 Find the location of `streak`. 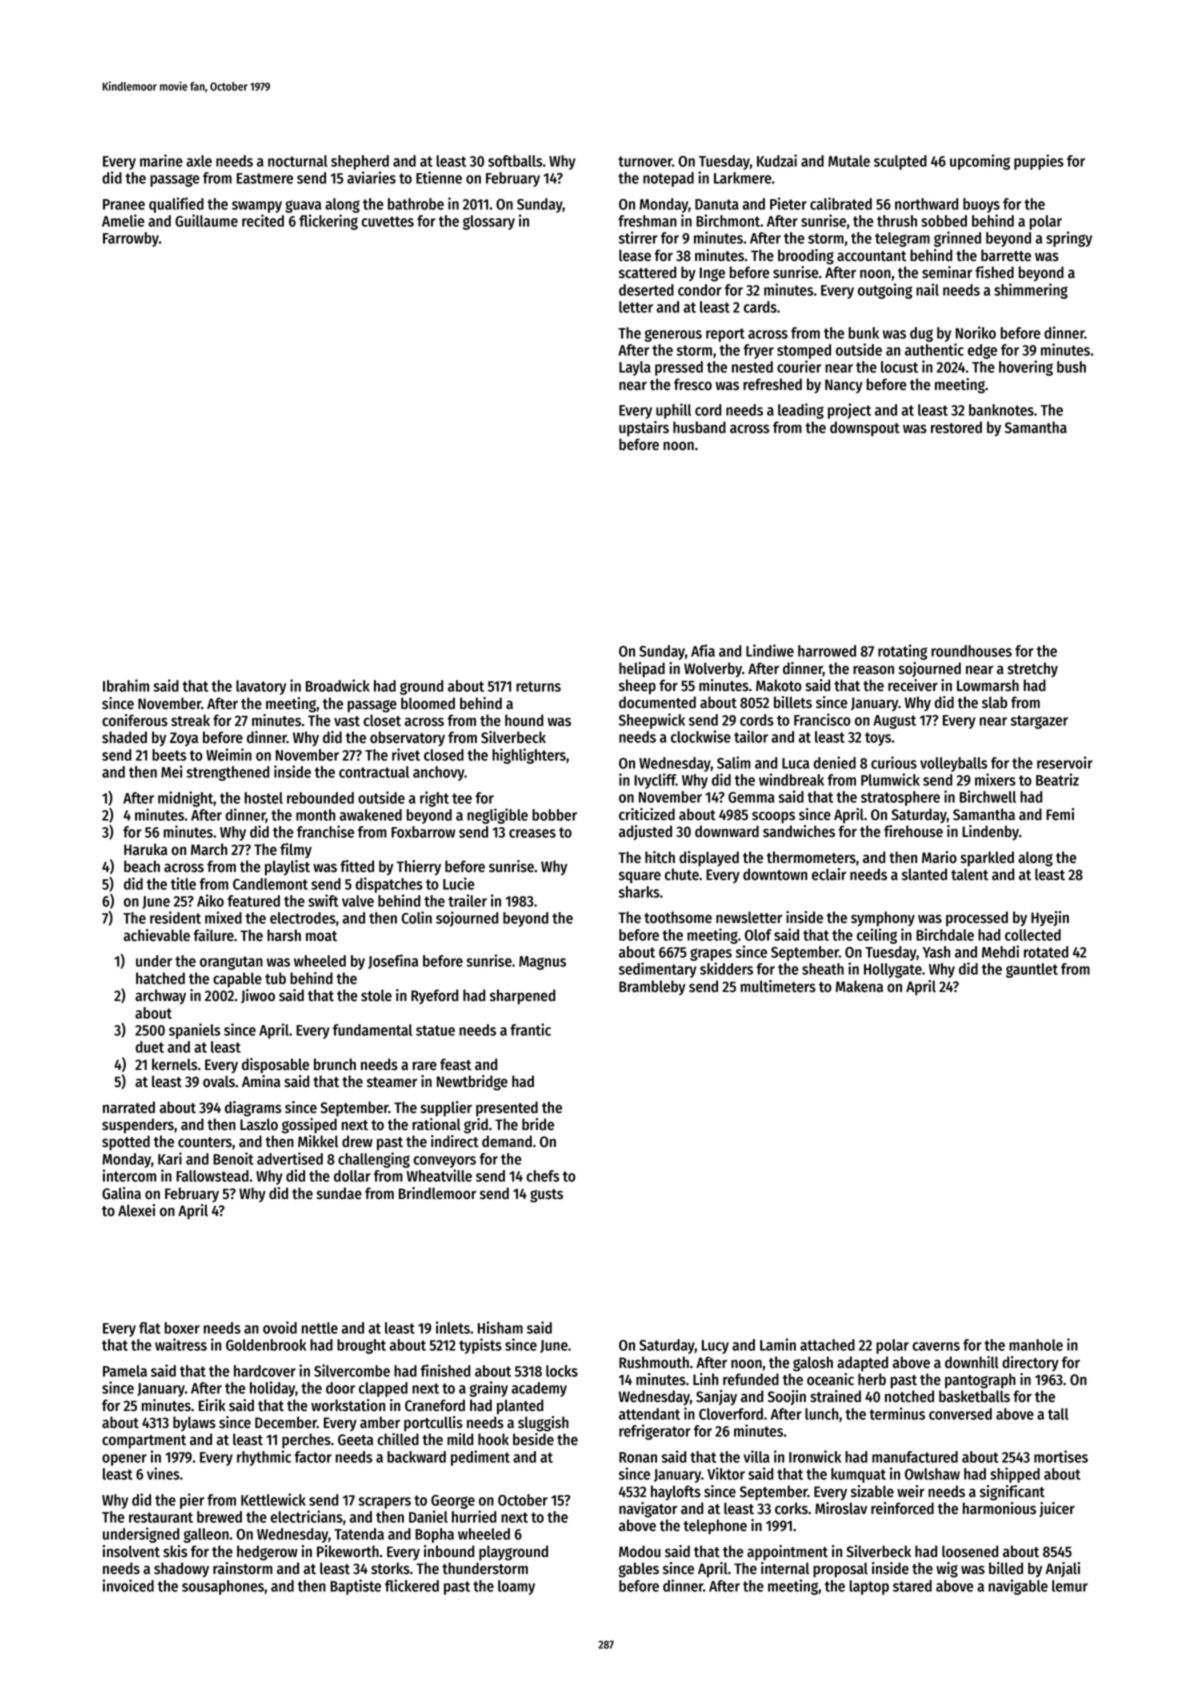

streak is located at coordinates (190, 720).
